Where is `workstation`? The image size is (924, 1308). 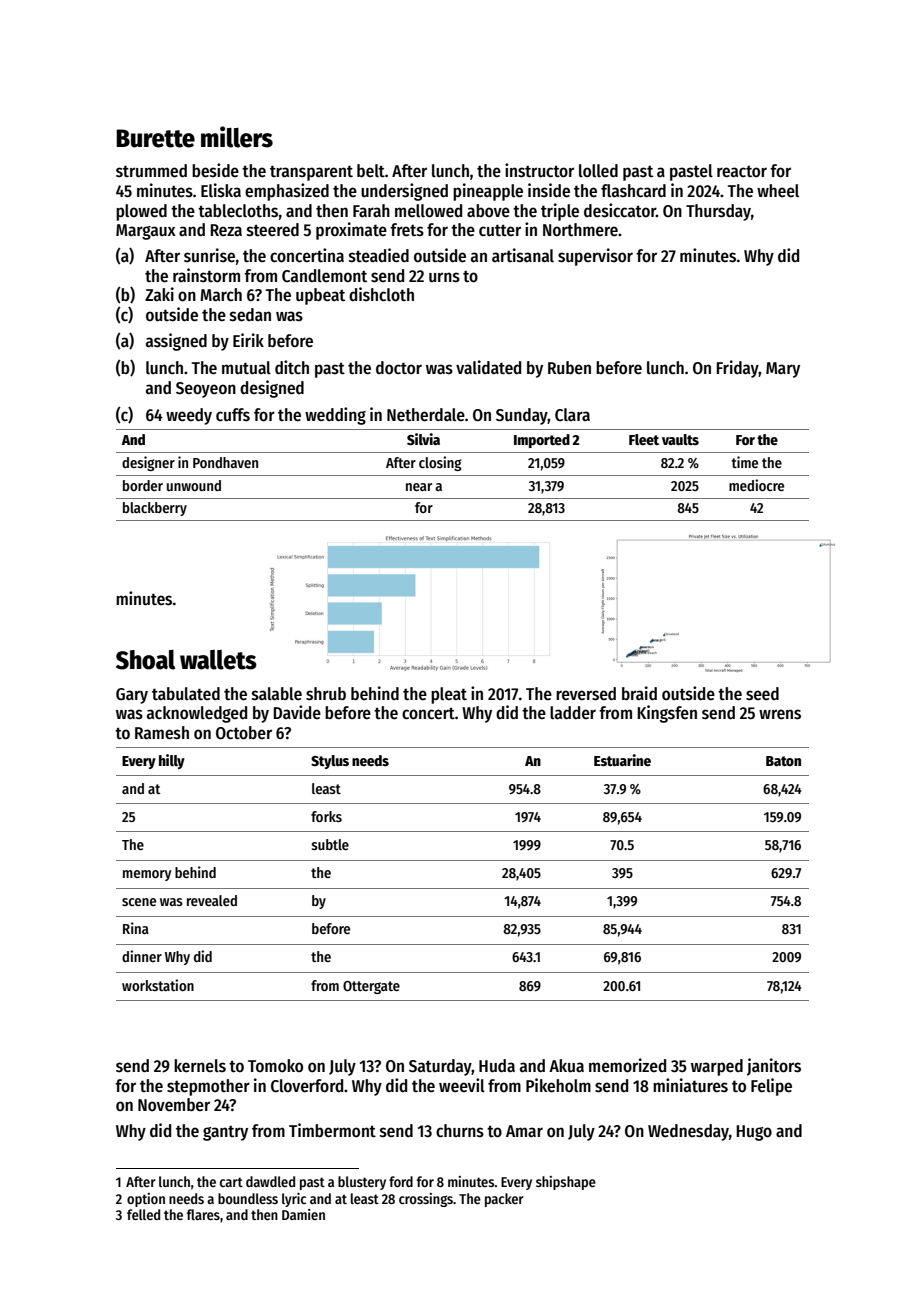
workstation is located at coordinates (158, 985).
